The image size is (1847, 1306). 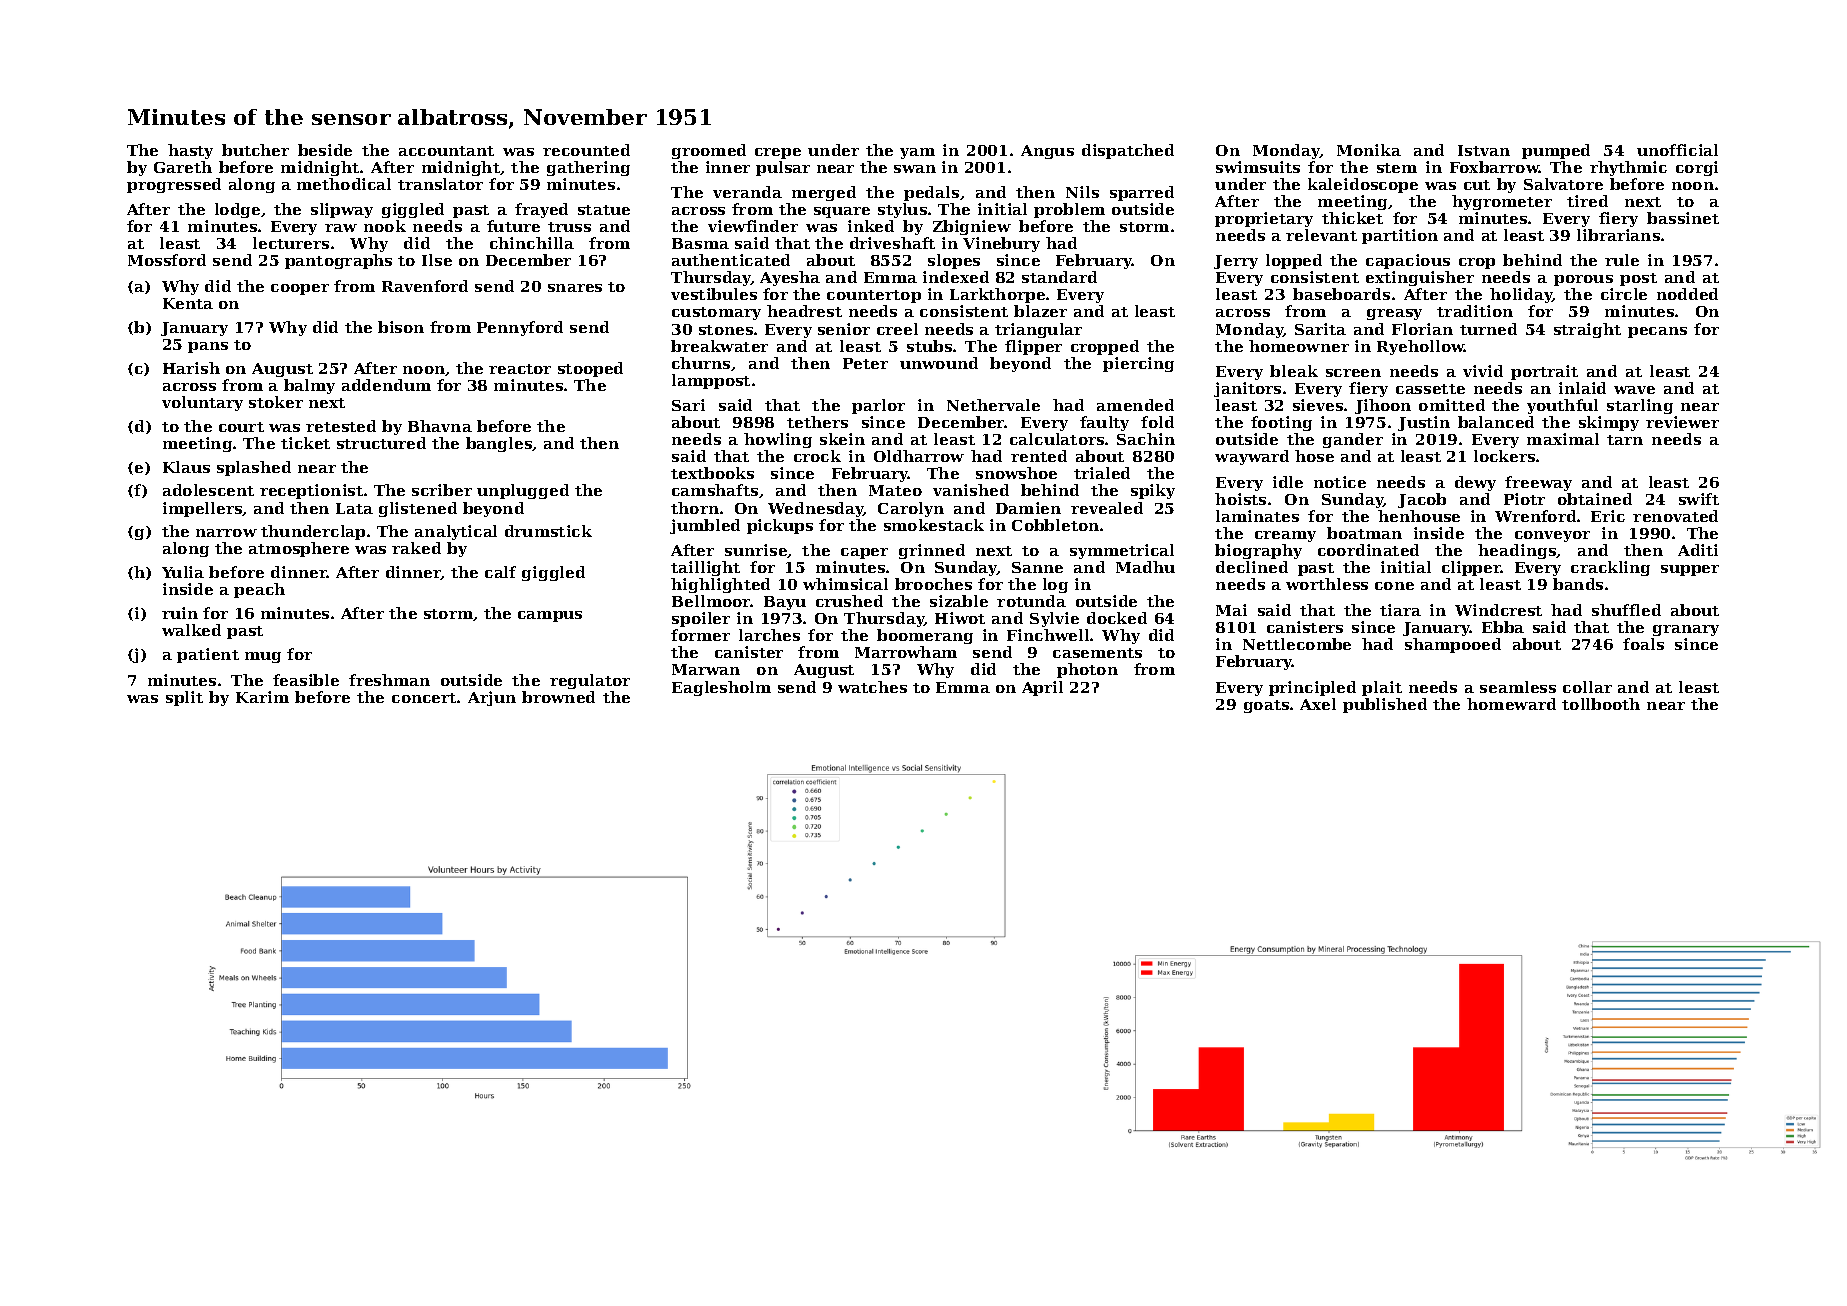 What do you see at coordinates (1069, 210) in the screenshot?
I see `problem` at bounding box center [1069, 210].
